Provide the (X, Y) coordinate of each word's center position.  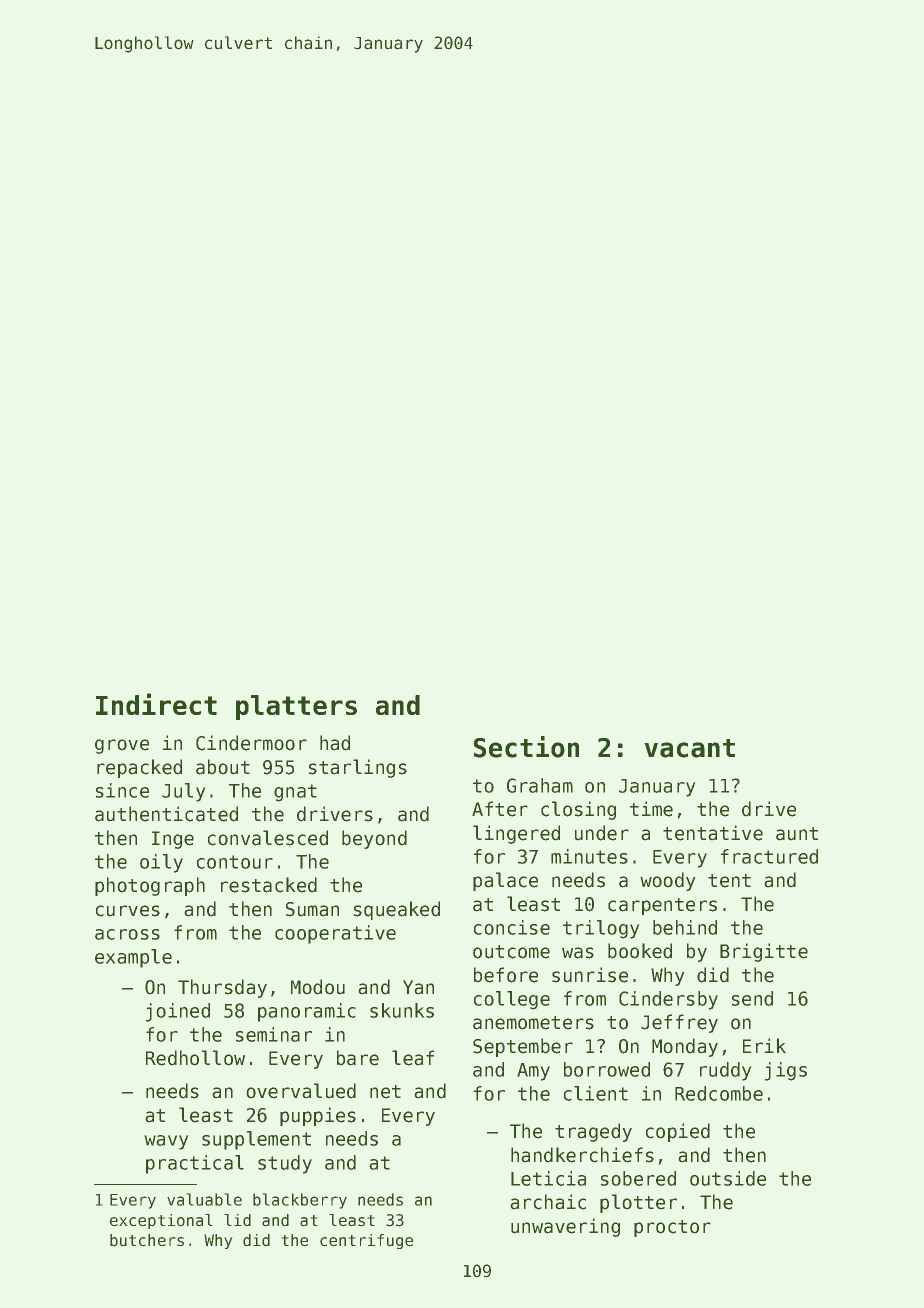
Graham (540, 785)
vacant (689, 748)
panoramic (307, 1012)
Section (526, 747)
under (602, 833)
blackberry (300, 1201)
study (285, 1164)
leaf (413, 1058)
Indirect (156, 704)
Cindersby (668, 1000)
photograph (150, 886)
